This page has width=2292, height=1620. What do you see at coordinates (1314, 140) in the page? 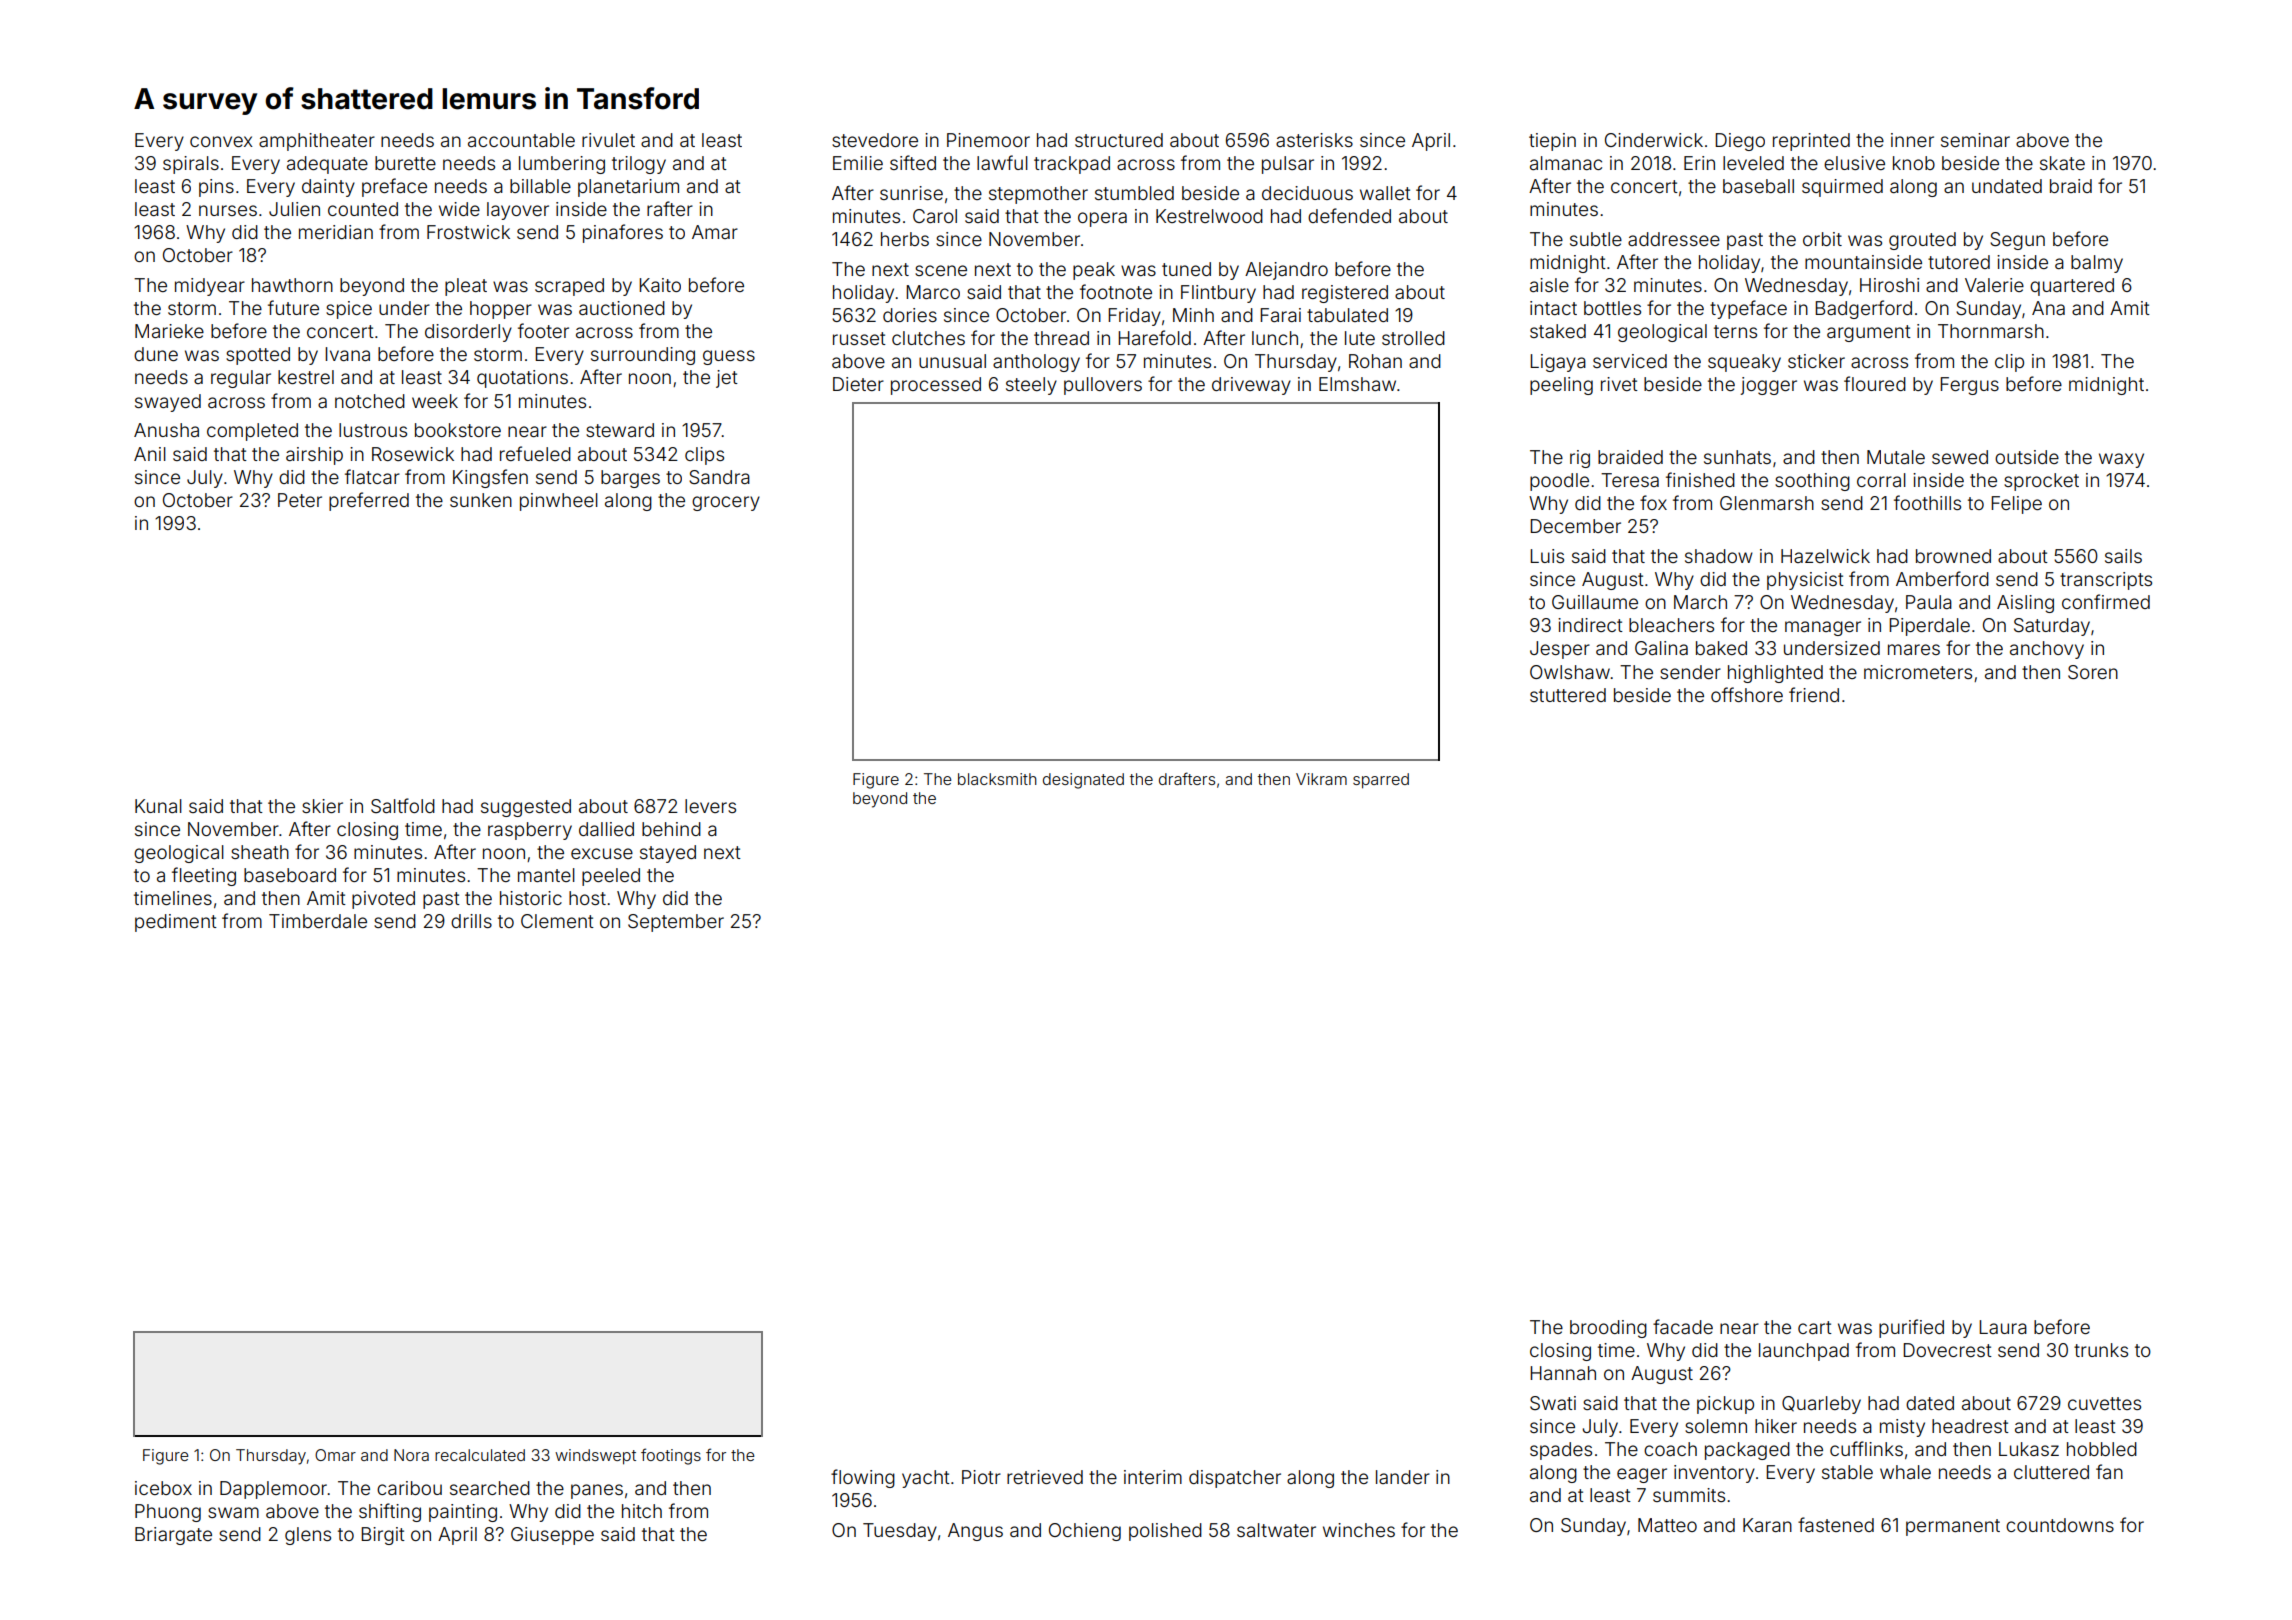
I see `asterisks` at bounding box center [1314, 140].
